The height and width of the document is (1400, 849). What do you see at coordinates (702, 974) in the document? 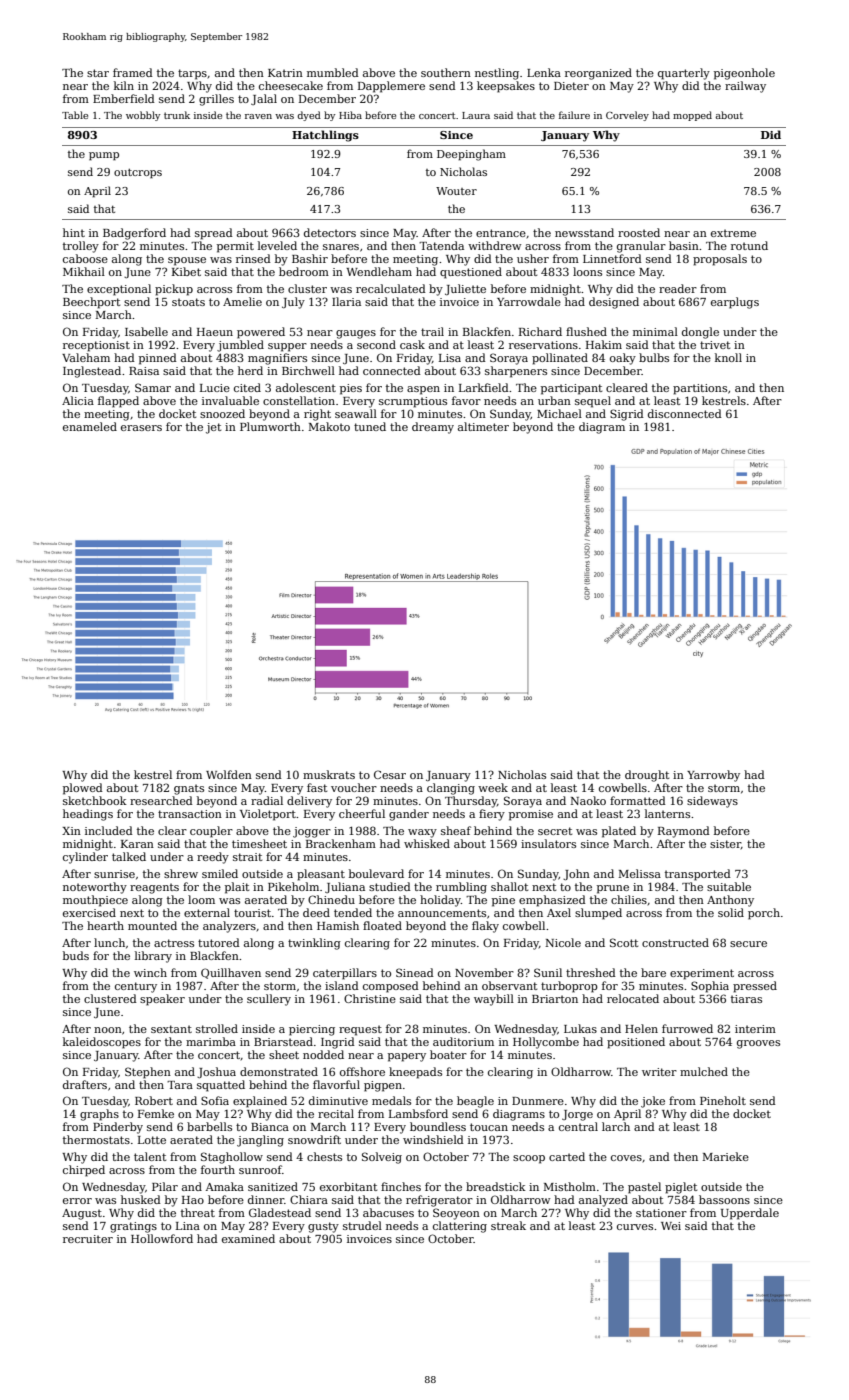
I see `experiment` at bounding box center [702, 974].
